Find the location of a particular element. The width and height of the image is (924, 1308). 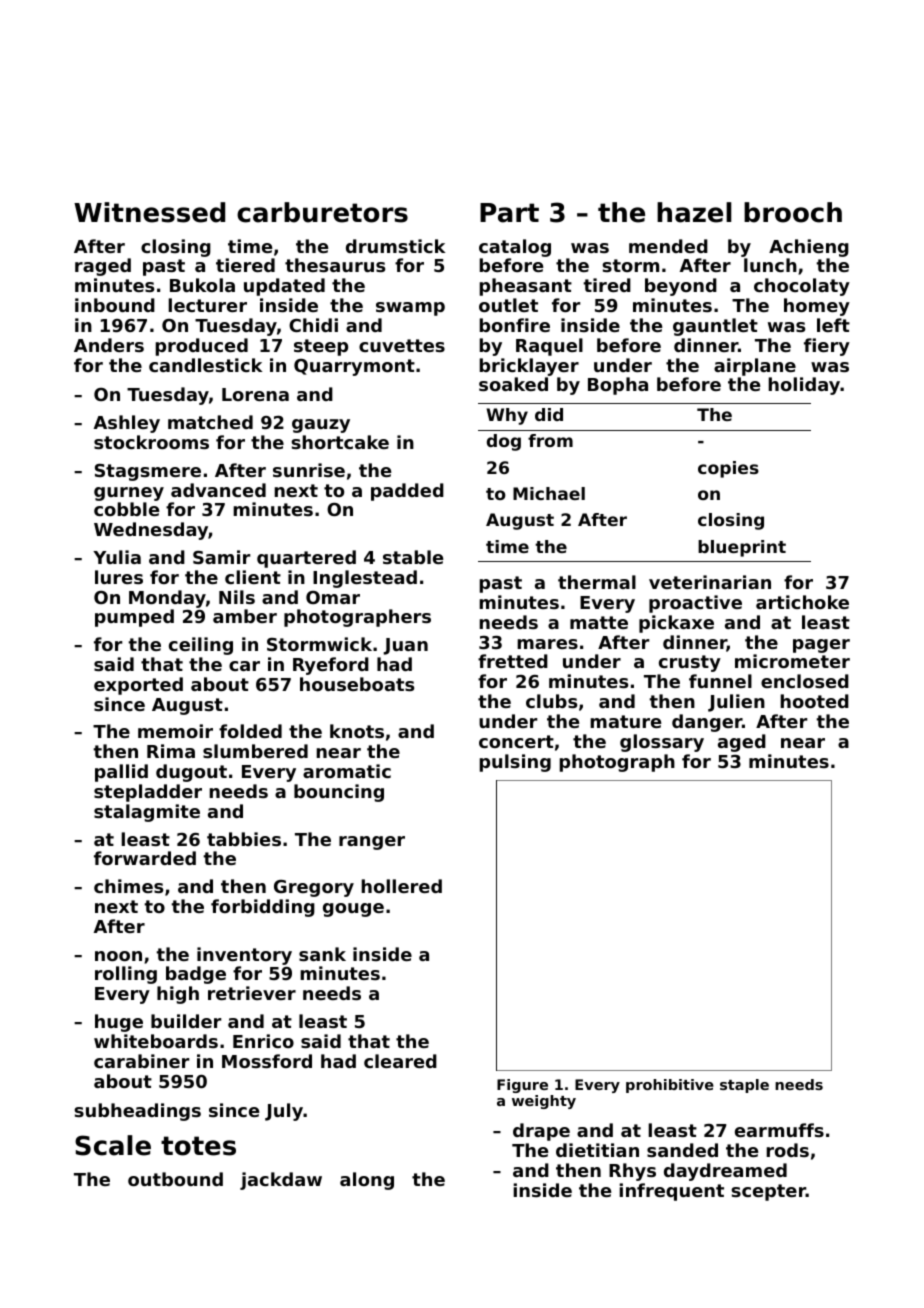

Yulia is located at coordinates (117, 557).
